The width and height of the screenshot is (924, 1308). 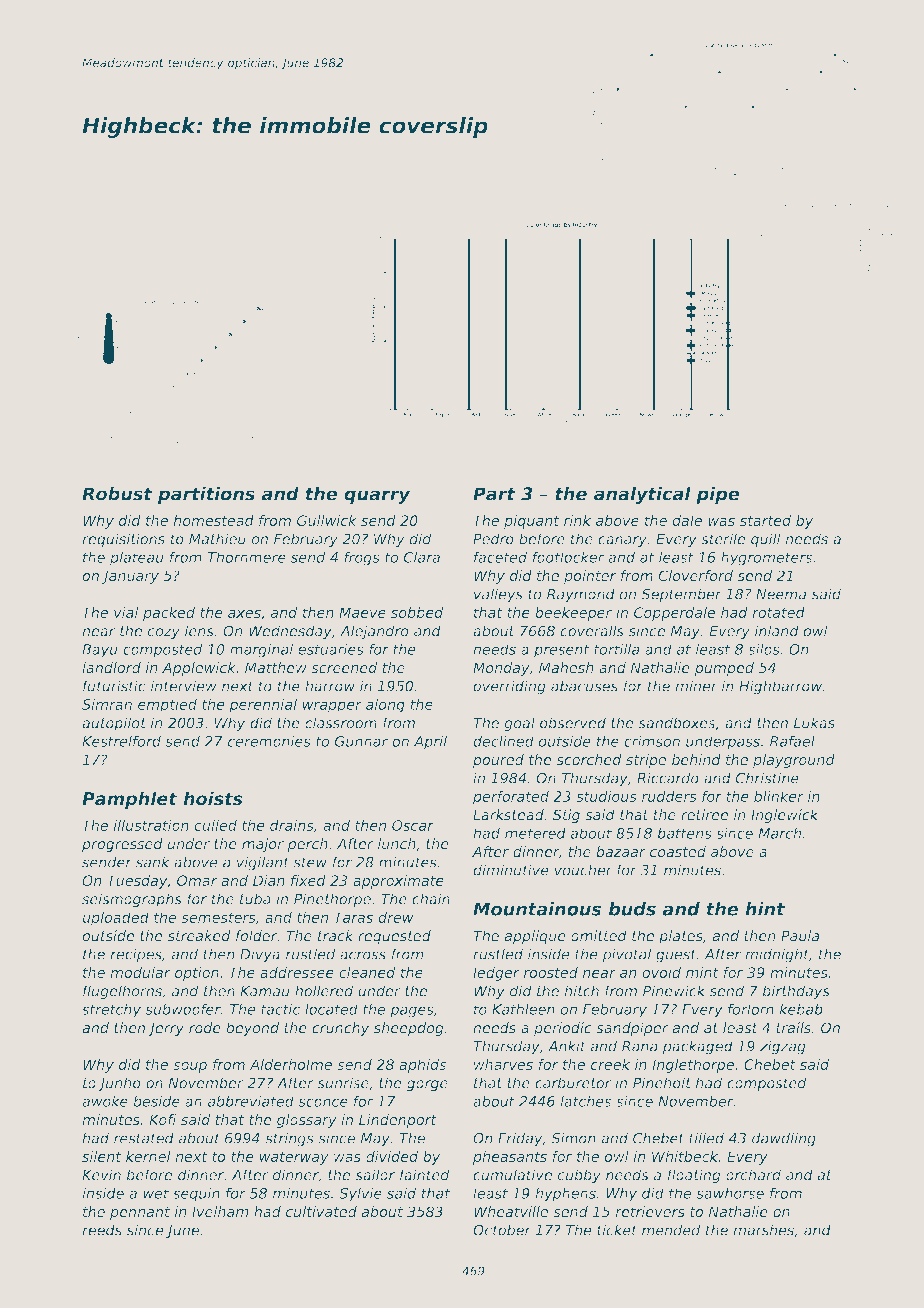 I want to click on estuaries, so click(x=331, y=649).
